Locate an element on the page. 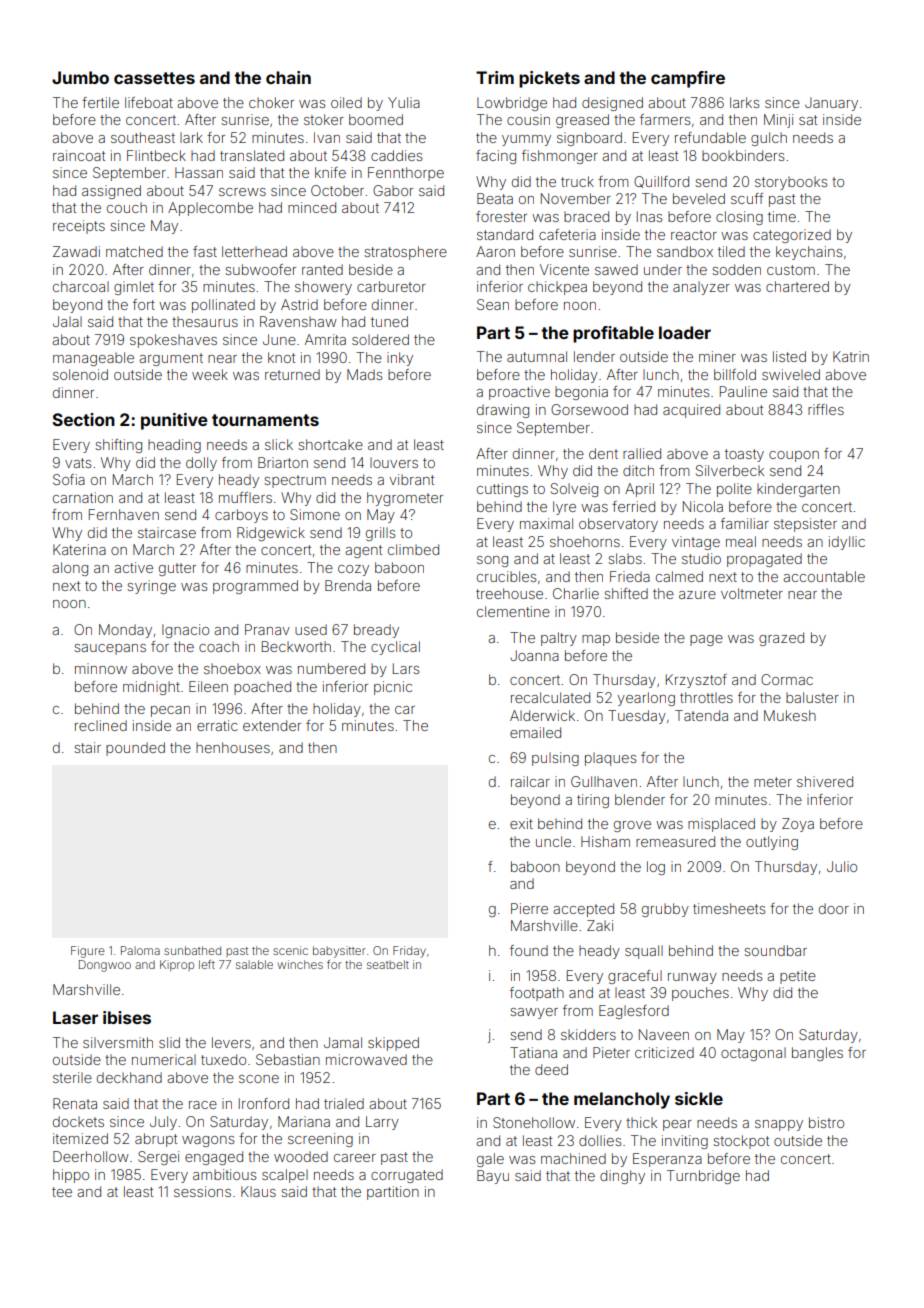 The width and height of the document is (924, 1308). Katerina is located at coordinates (79, 549).
